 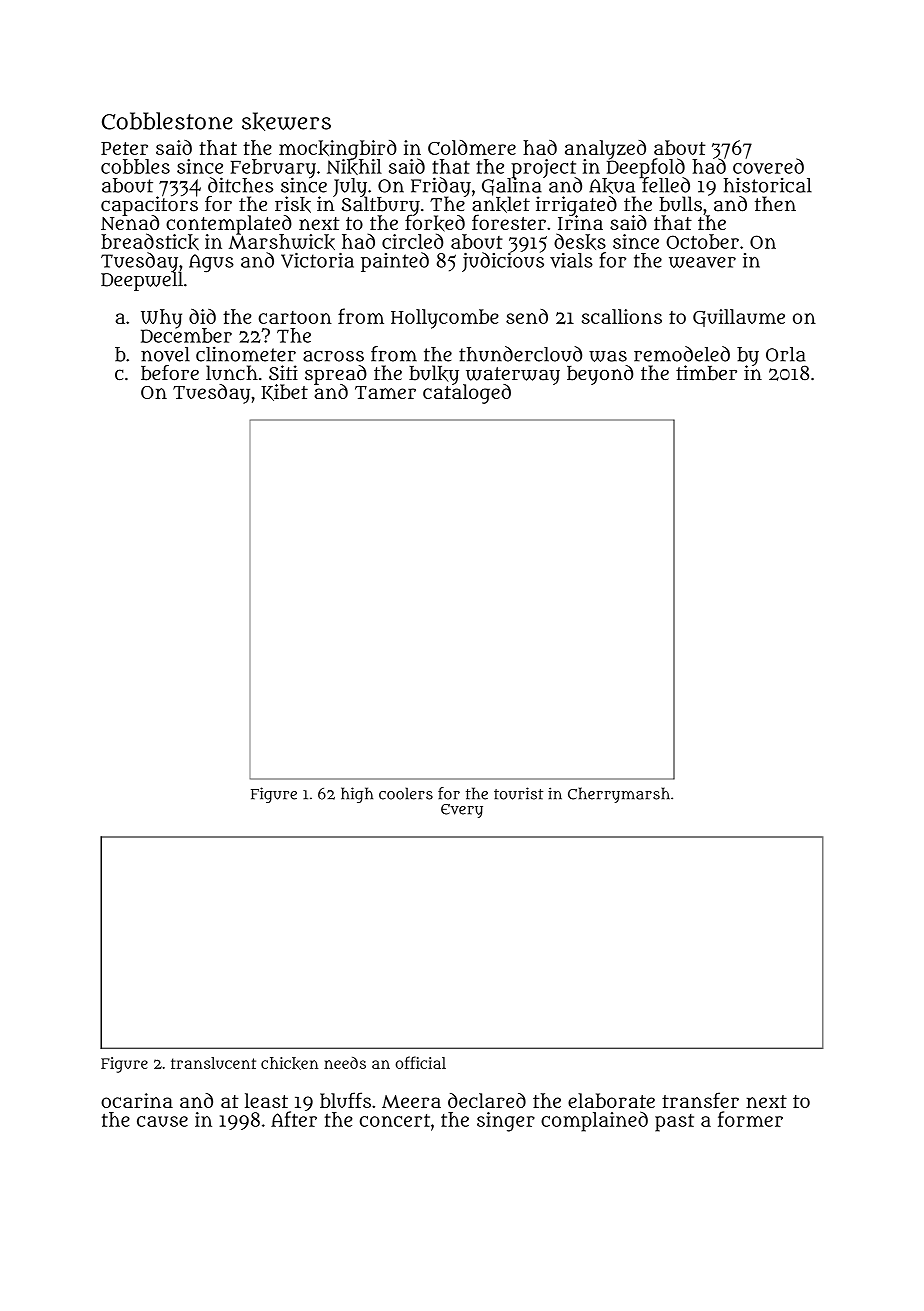 What do you see at coordinates (605, 149) in the image?
I see `analyzed` at bounding box center [605, 149].
